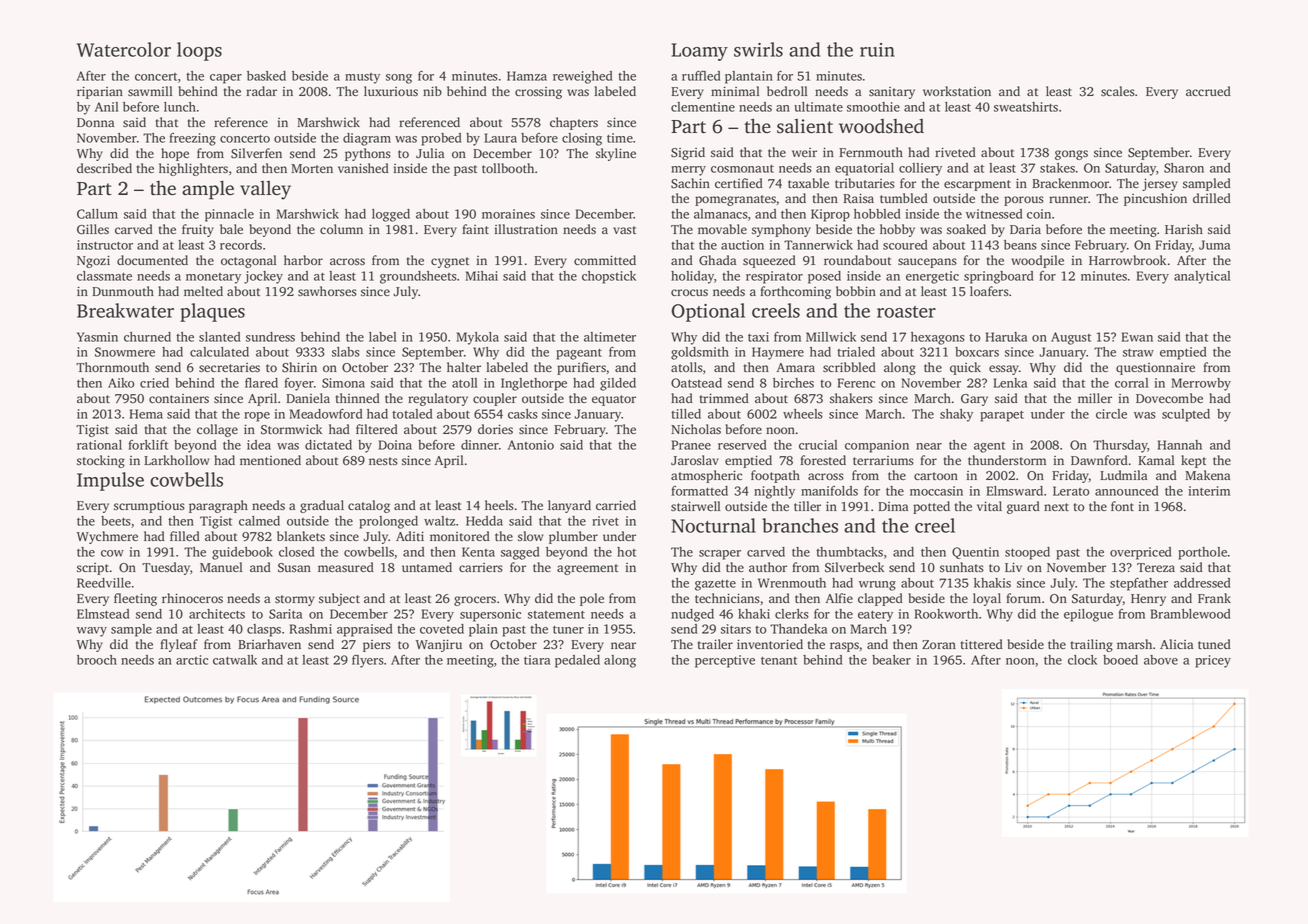 Image resolution: width=1308 pixels, height=924 pixels. Describe the element at coordinates (265, 190) in the screenshot. I see `valley` at that location.
